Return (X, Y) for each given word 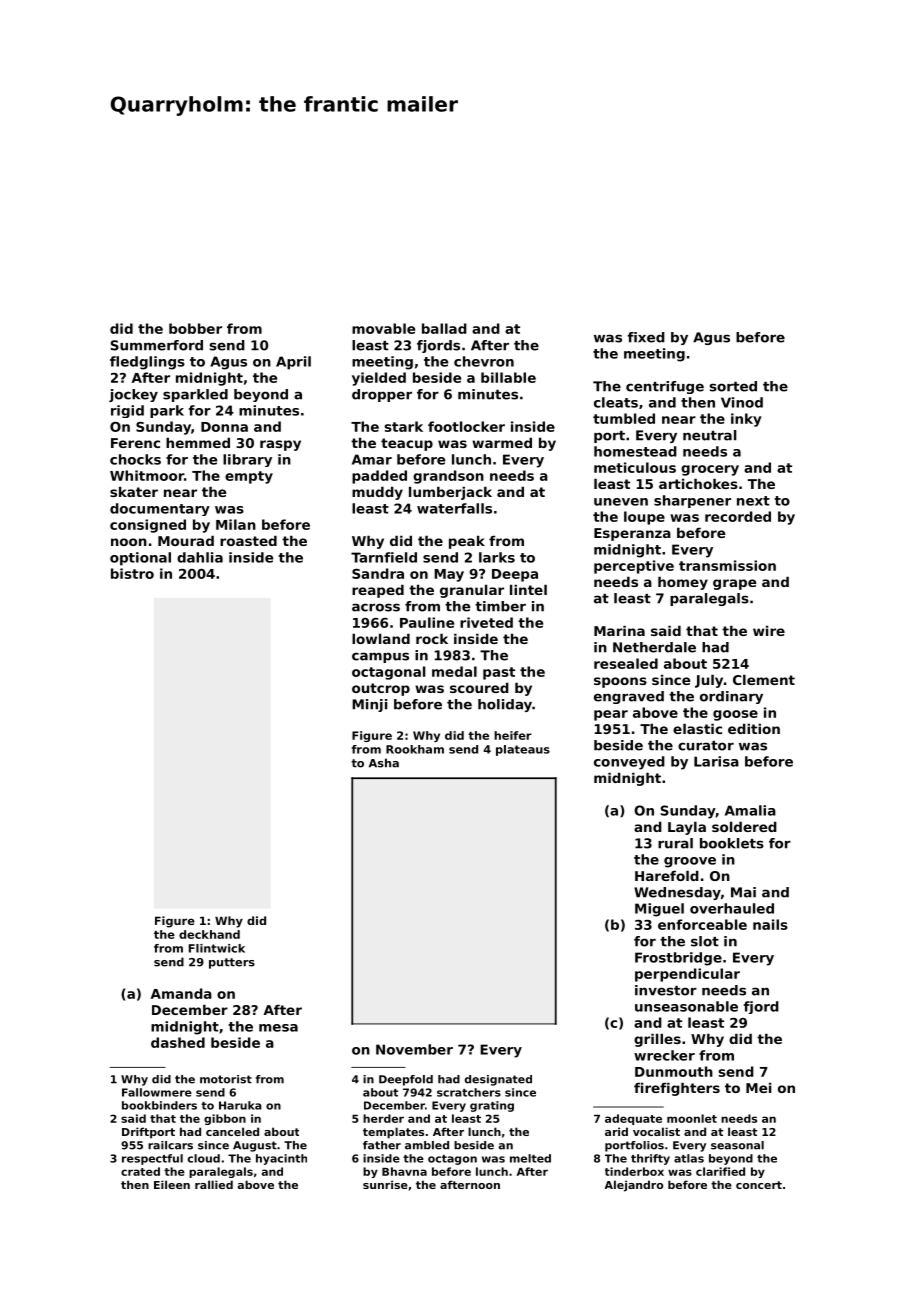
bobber (195, 328)
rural (675, 843)
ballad (444, 328)
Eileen (172, 1184)
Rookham (415, 749)
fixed (646, 337)
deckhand (209, 934)
